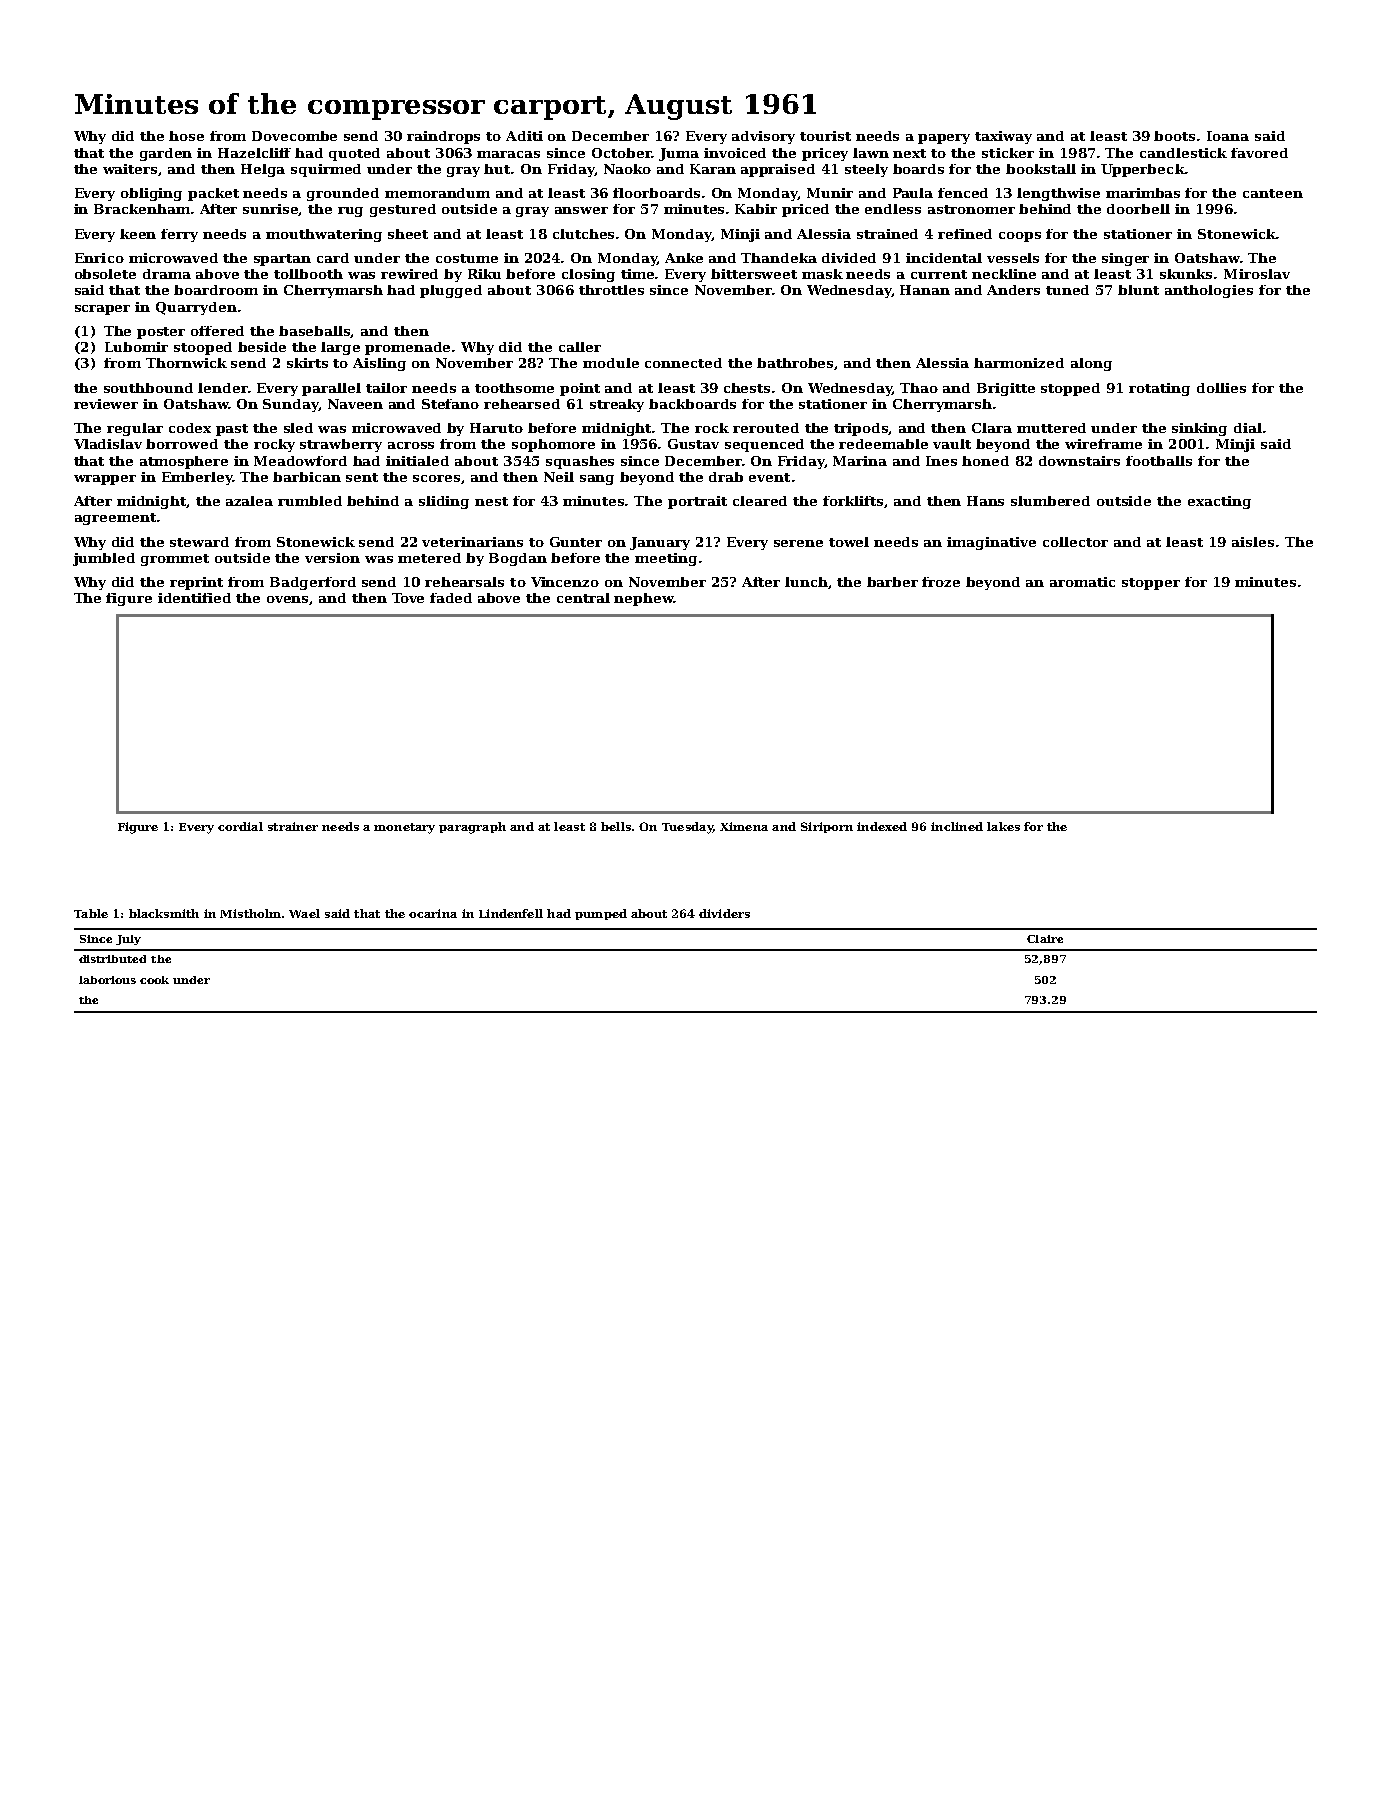 This screenshot has width=1390, height=1798. What do you see at coordinates (1082, 582) in the screenshot?
I see `aromatic` at bounding box center [1082, 582].
